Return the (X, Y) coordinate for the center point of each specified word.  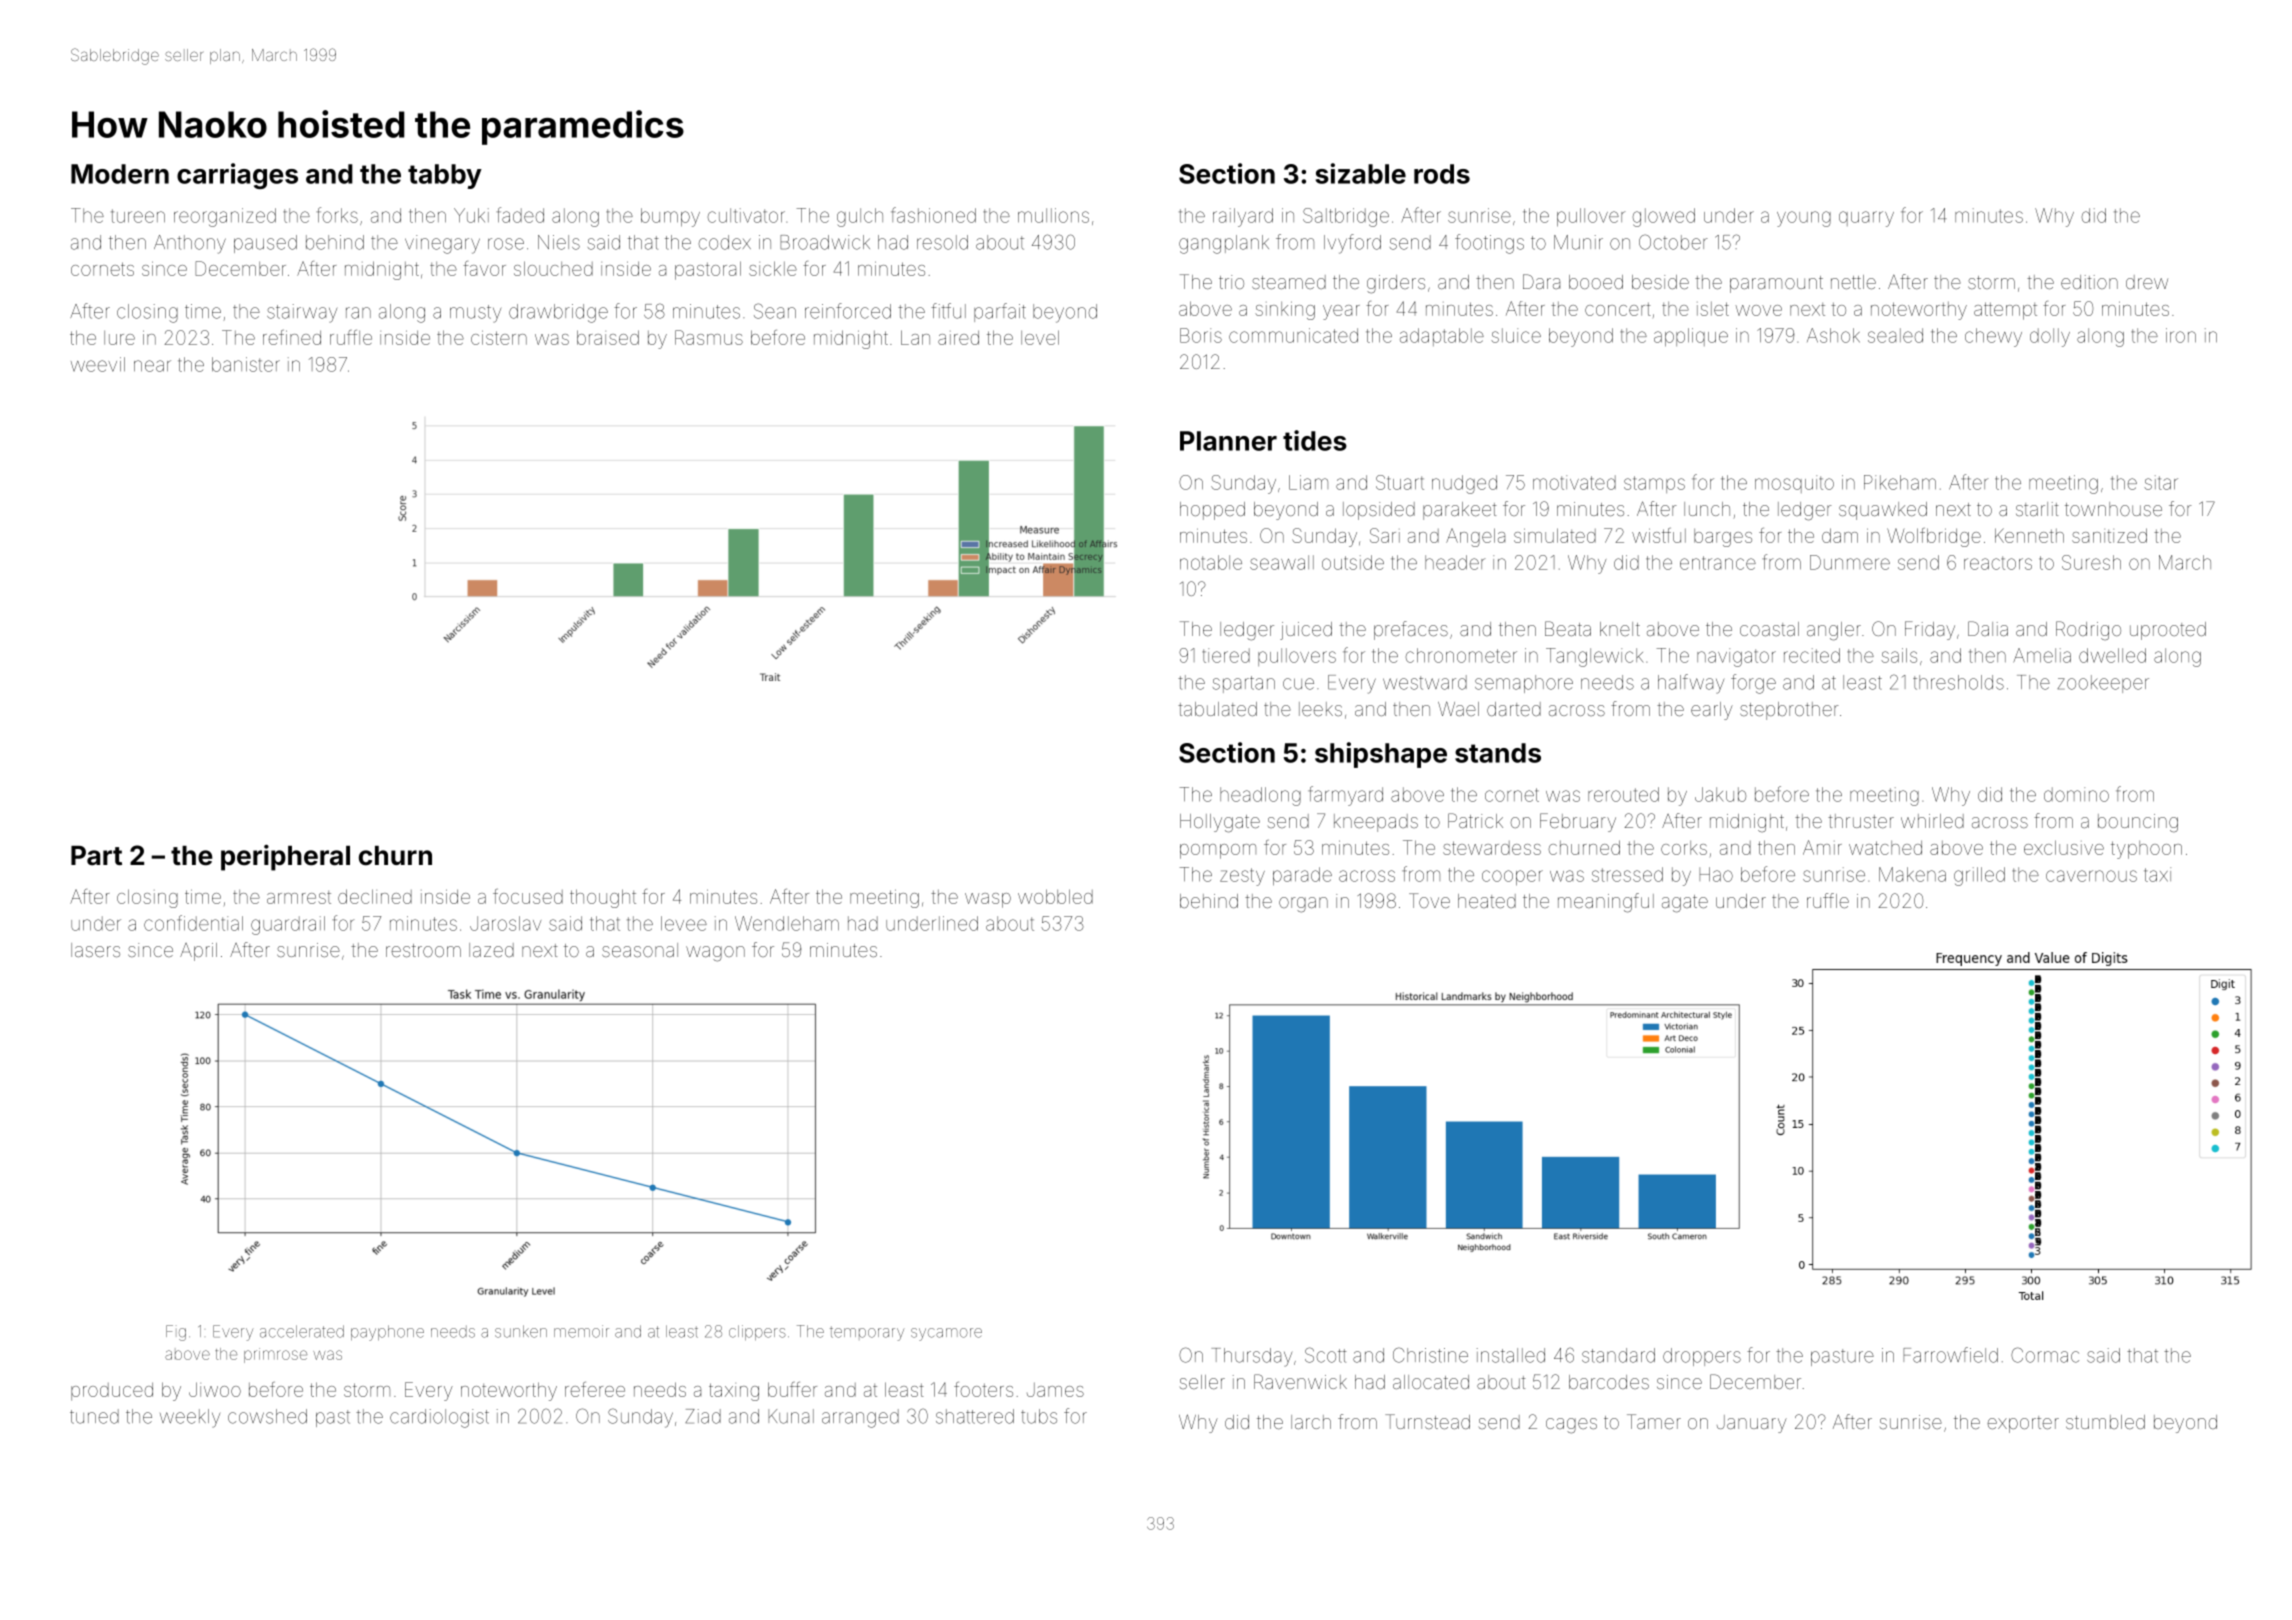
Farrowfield (1950, 1355)
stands (1498, 753)
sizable (1361, 173)
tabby (445, 176)
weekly (190, 1418)
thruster (1861, 821)
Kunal (791, 1416)
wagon (715, 954)
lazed (491, 950)
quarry (1866, 219)
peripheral (285, 857)
